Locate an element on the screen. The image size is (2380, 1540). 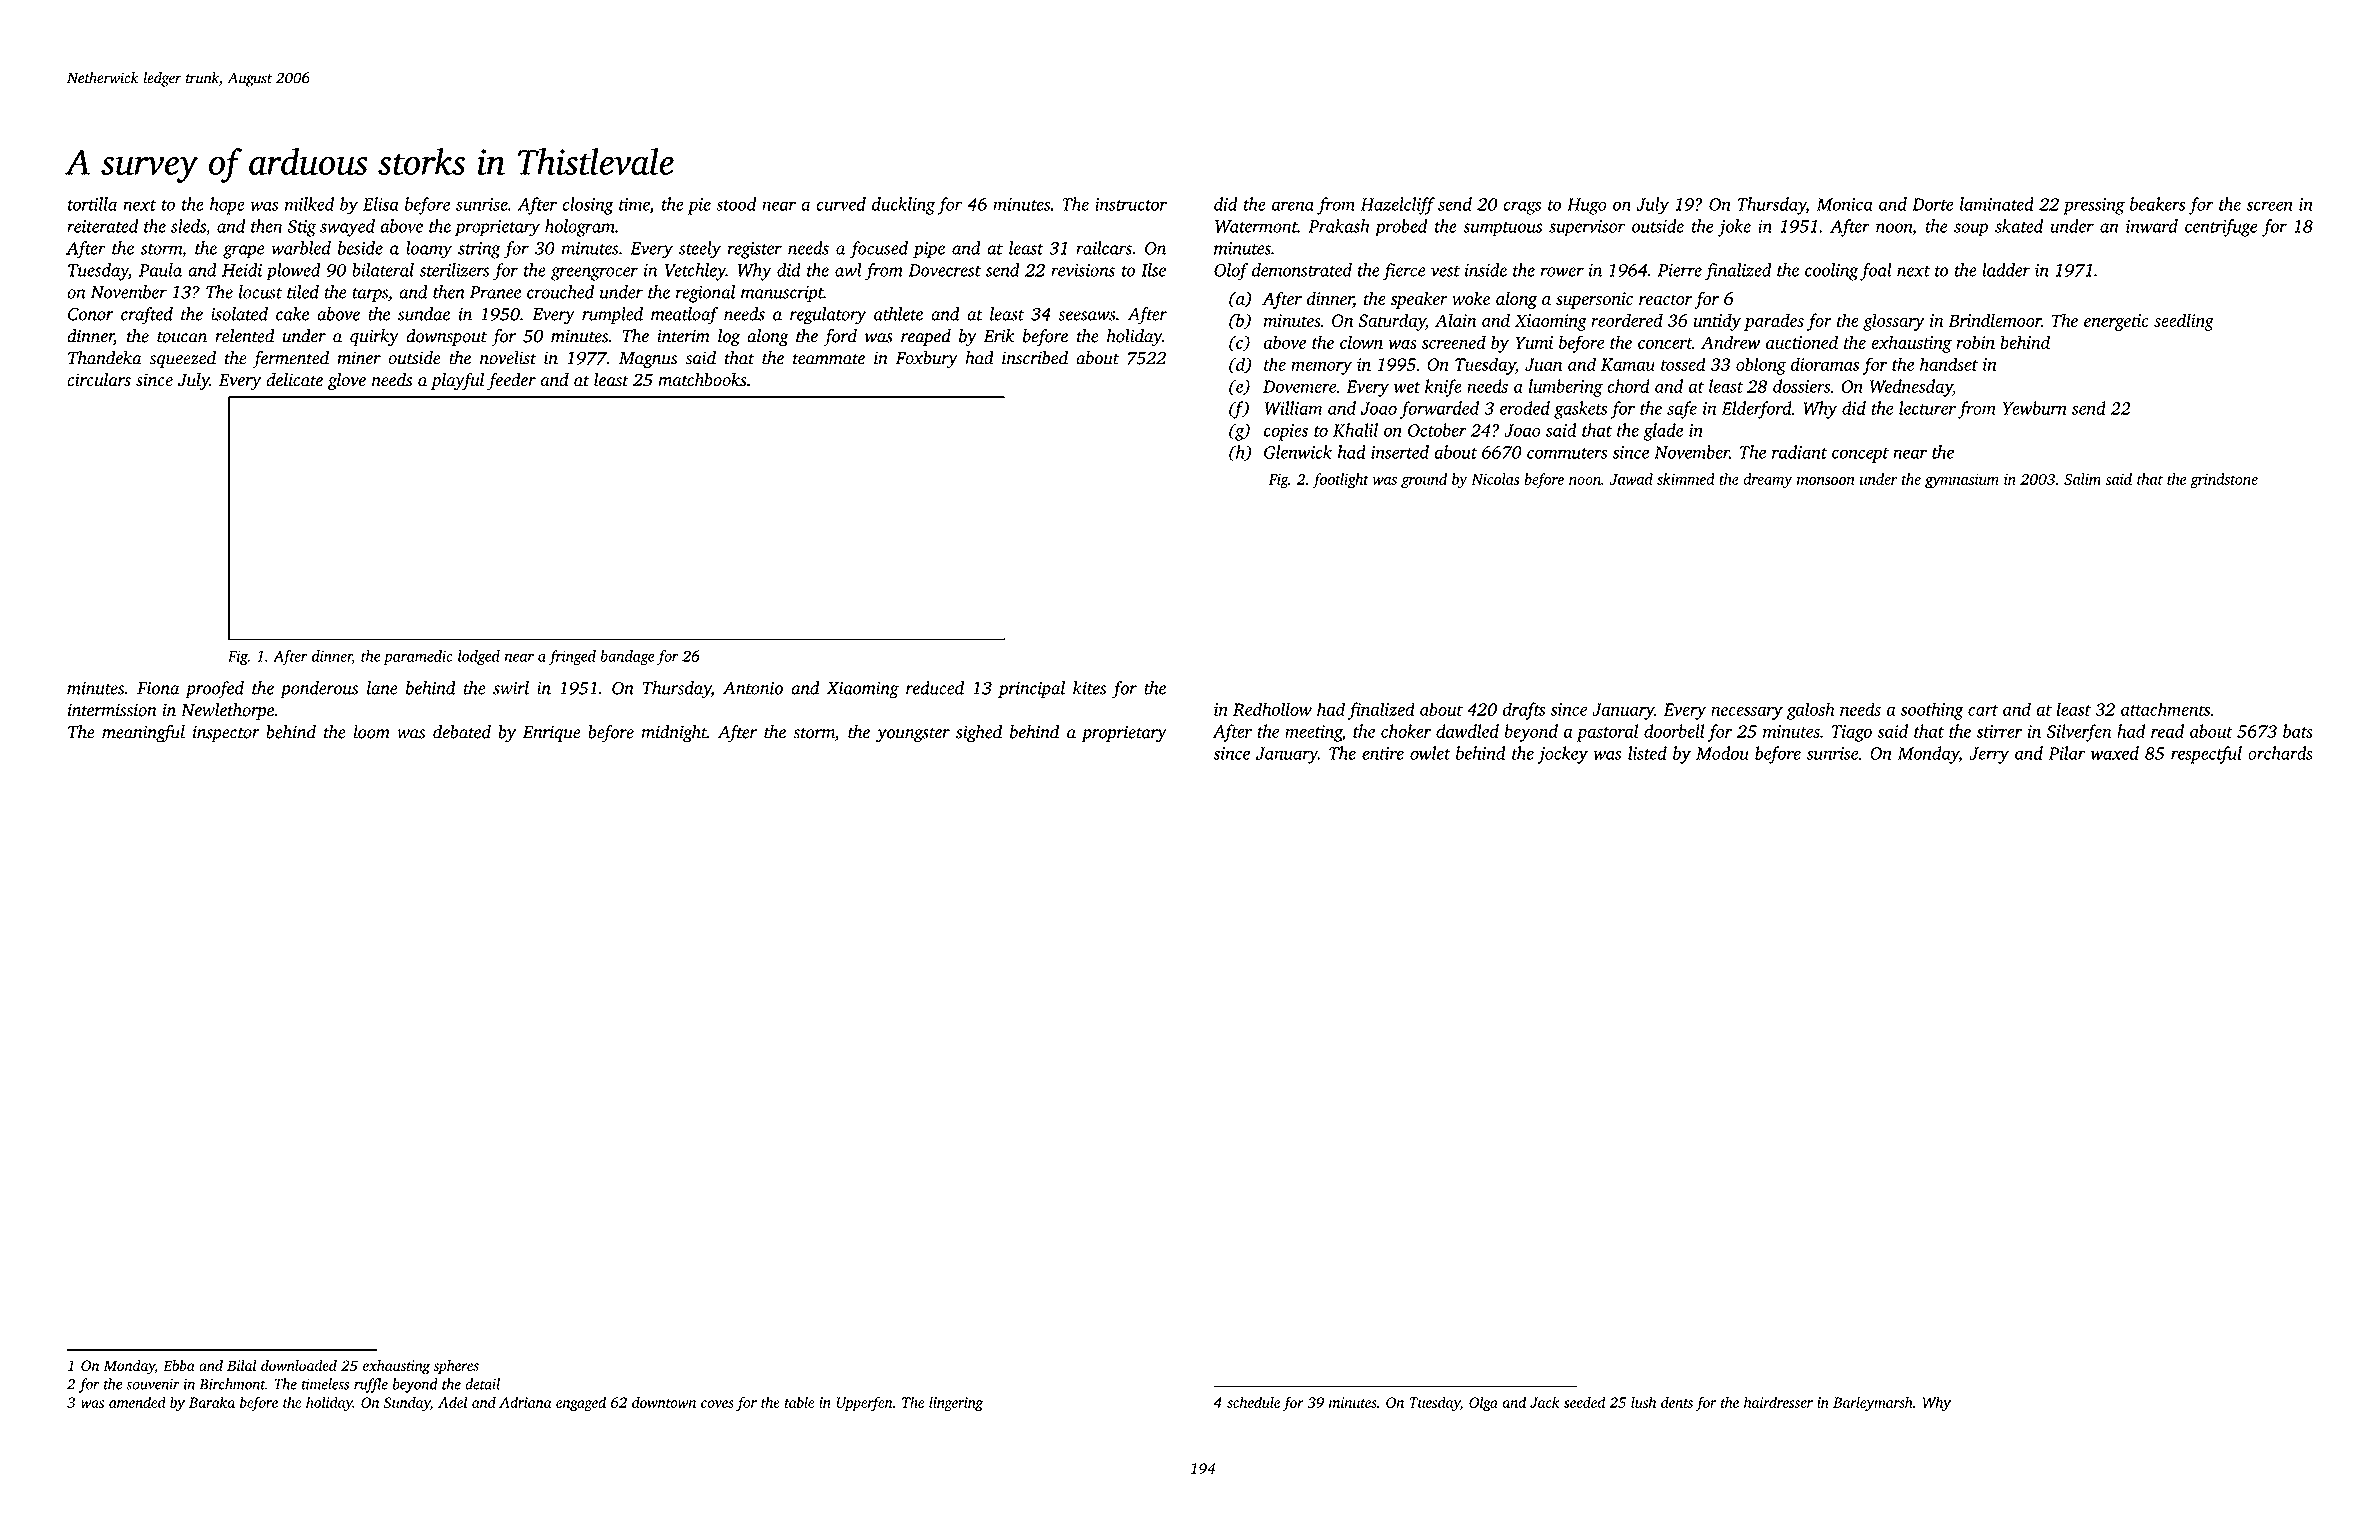
youngster is located at coordinates (913, 735).
